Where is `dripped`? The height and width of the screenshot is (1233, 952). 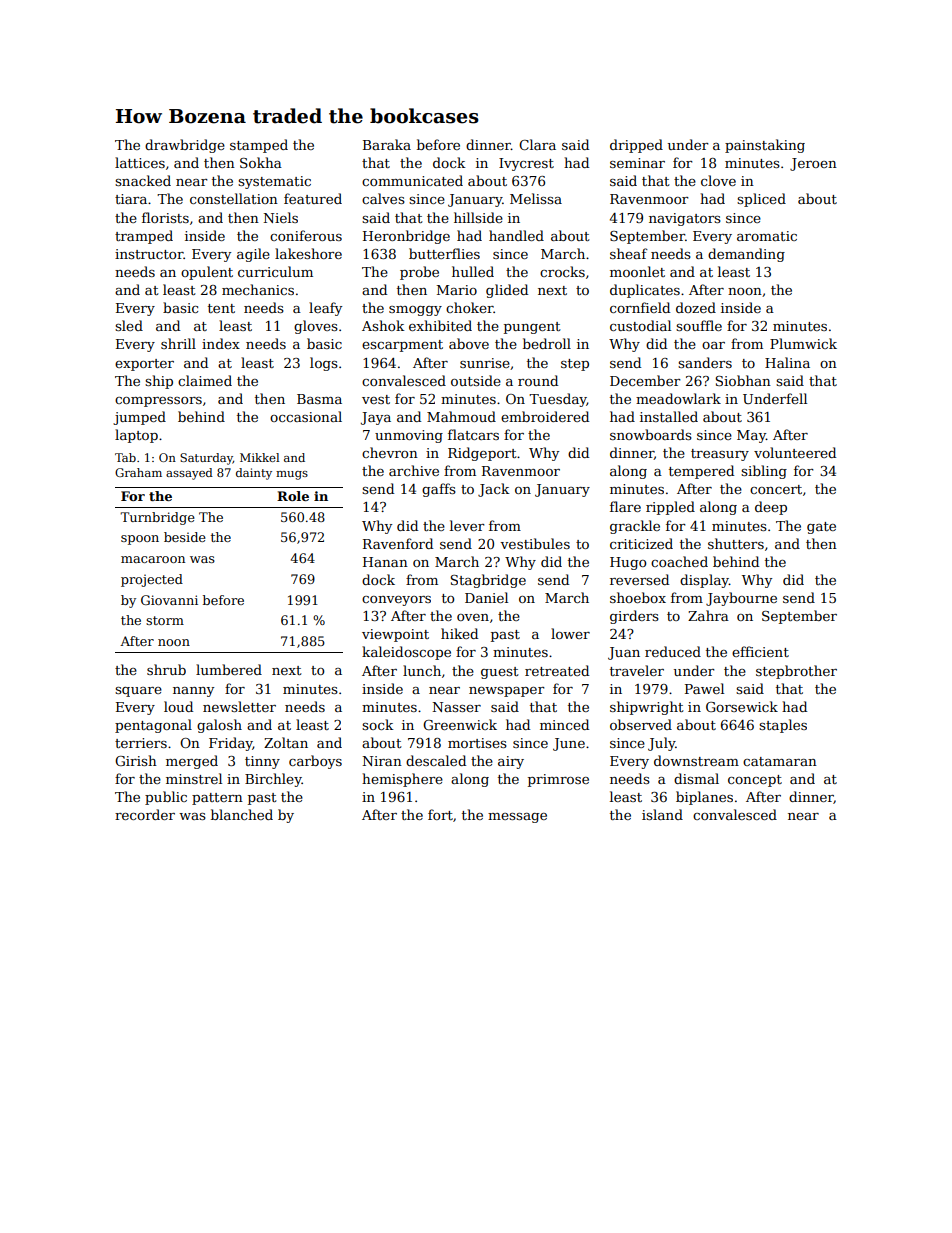 dripped is located at coordinates (636, 146).
